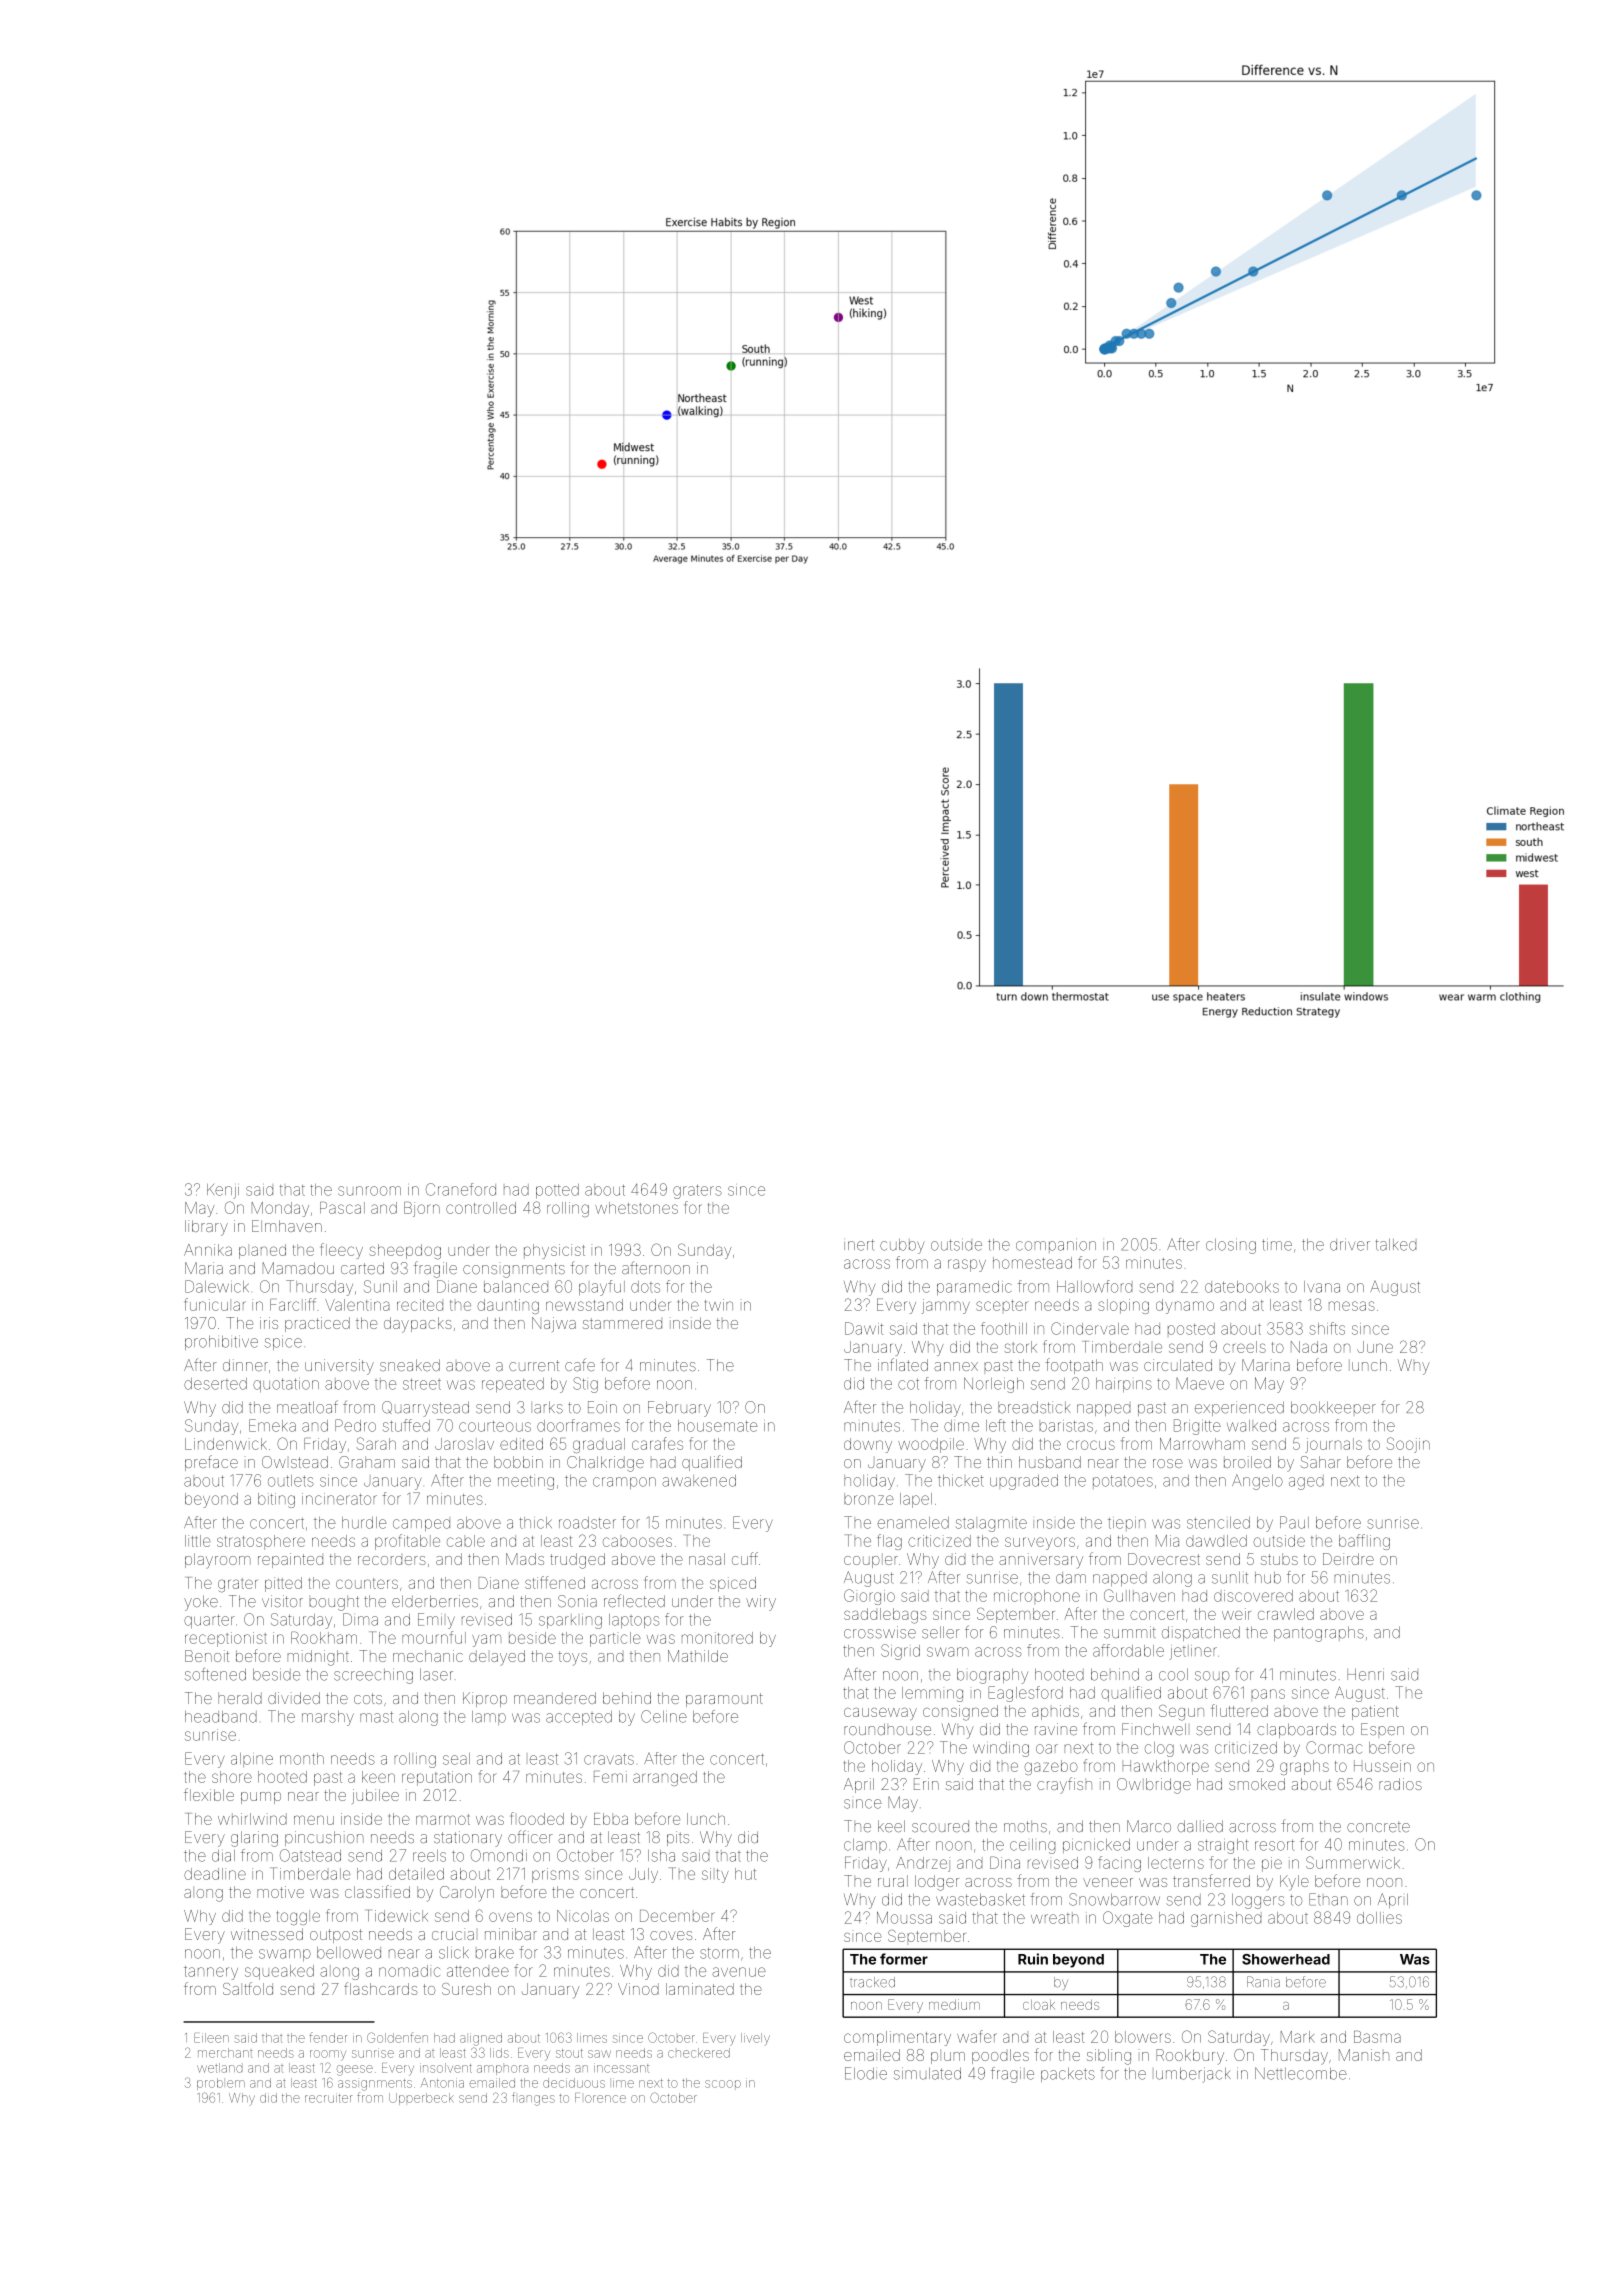  I want to click on stalagmite, so click(991, 1524).
